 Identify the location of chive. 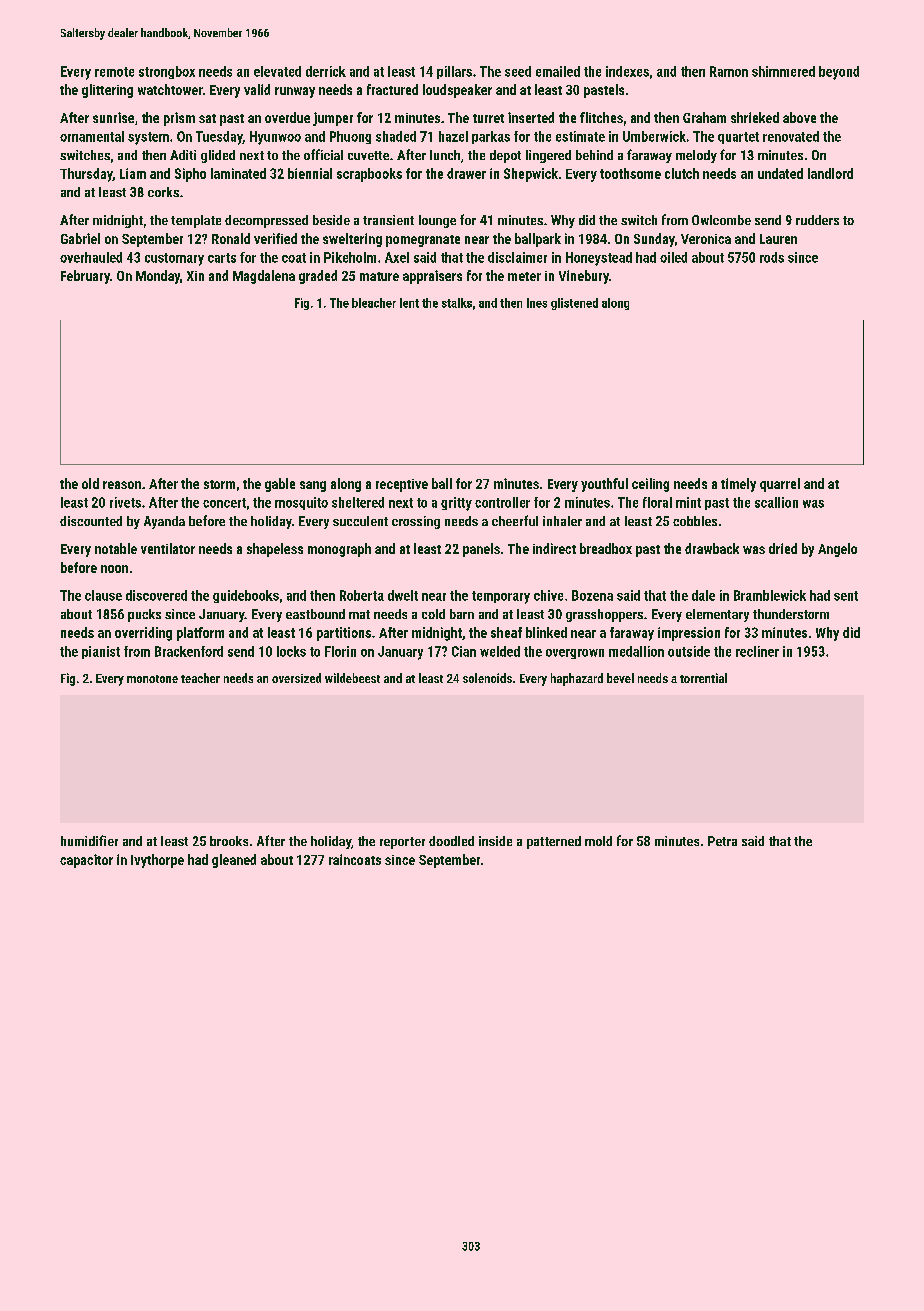
(548, 595).
